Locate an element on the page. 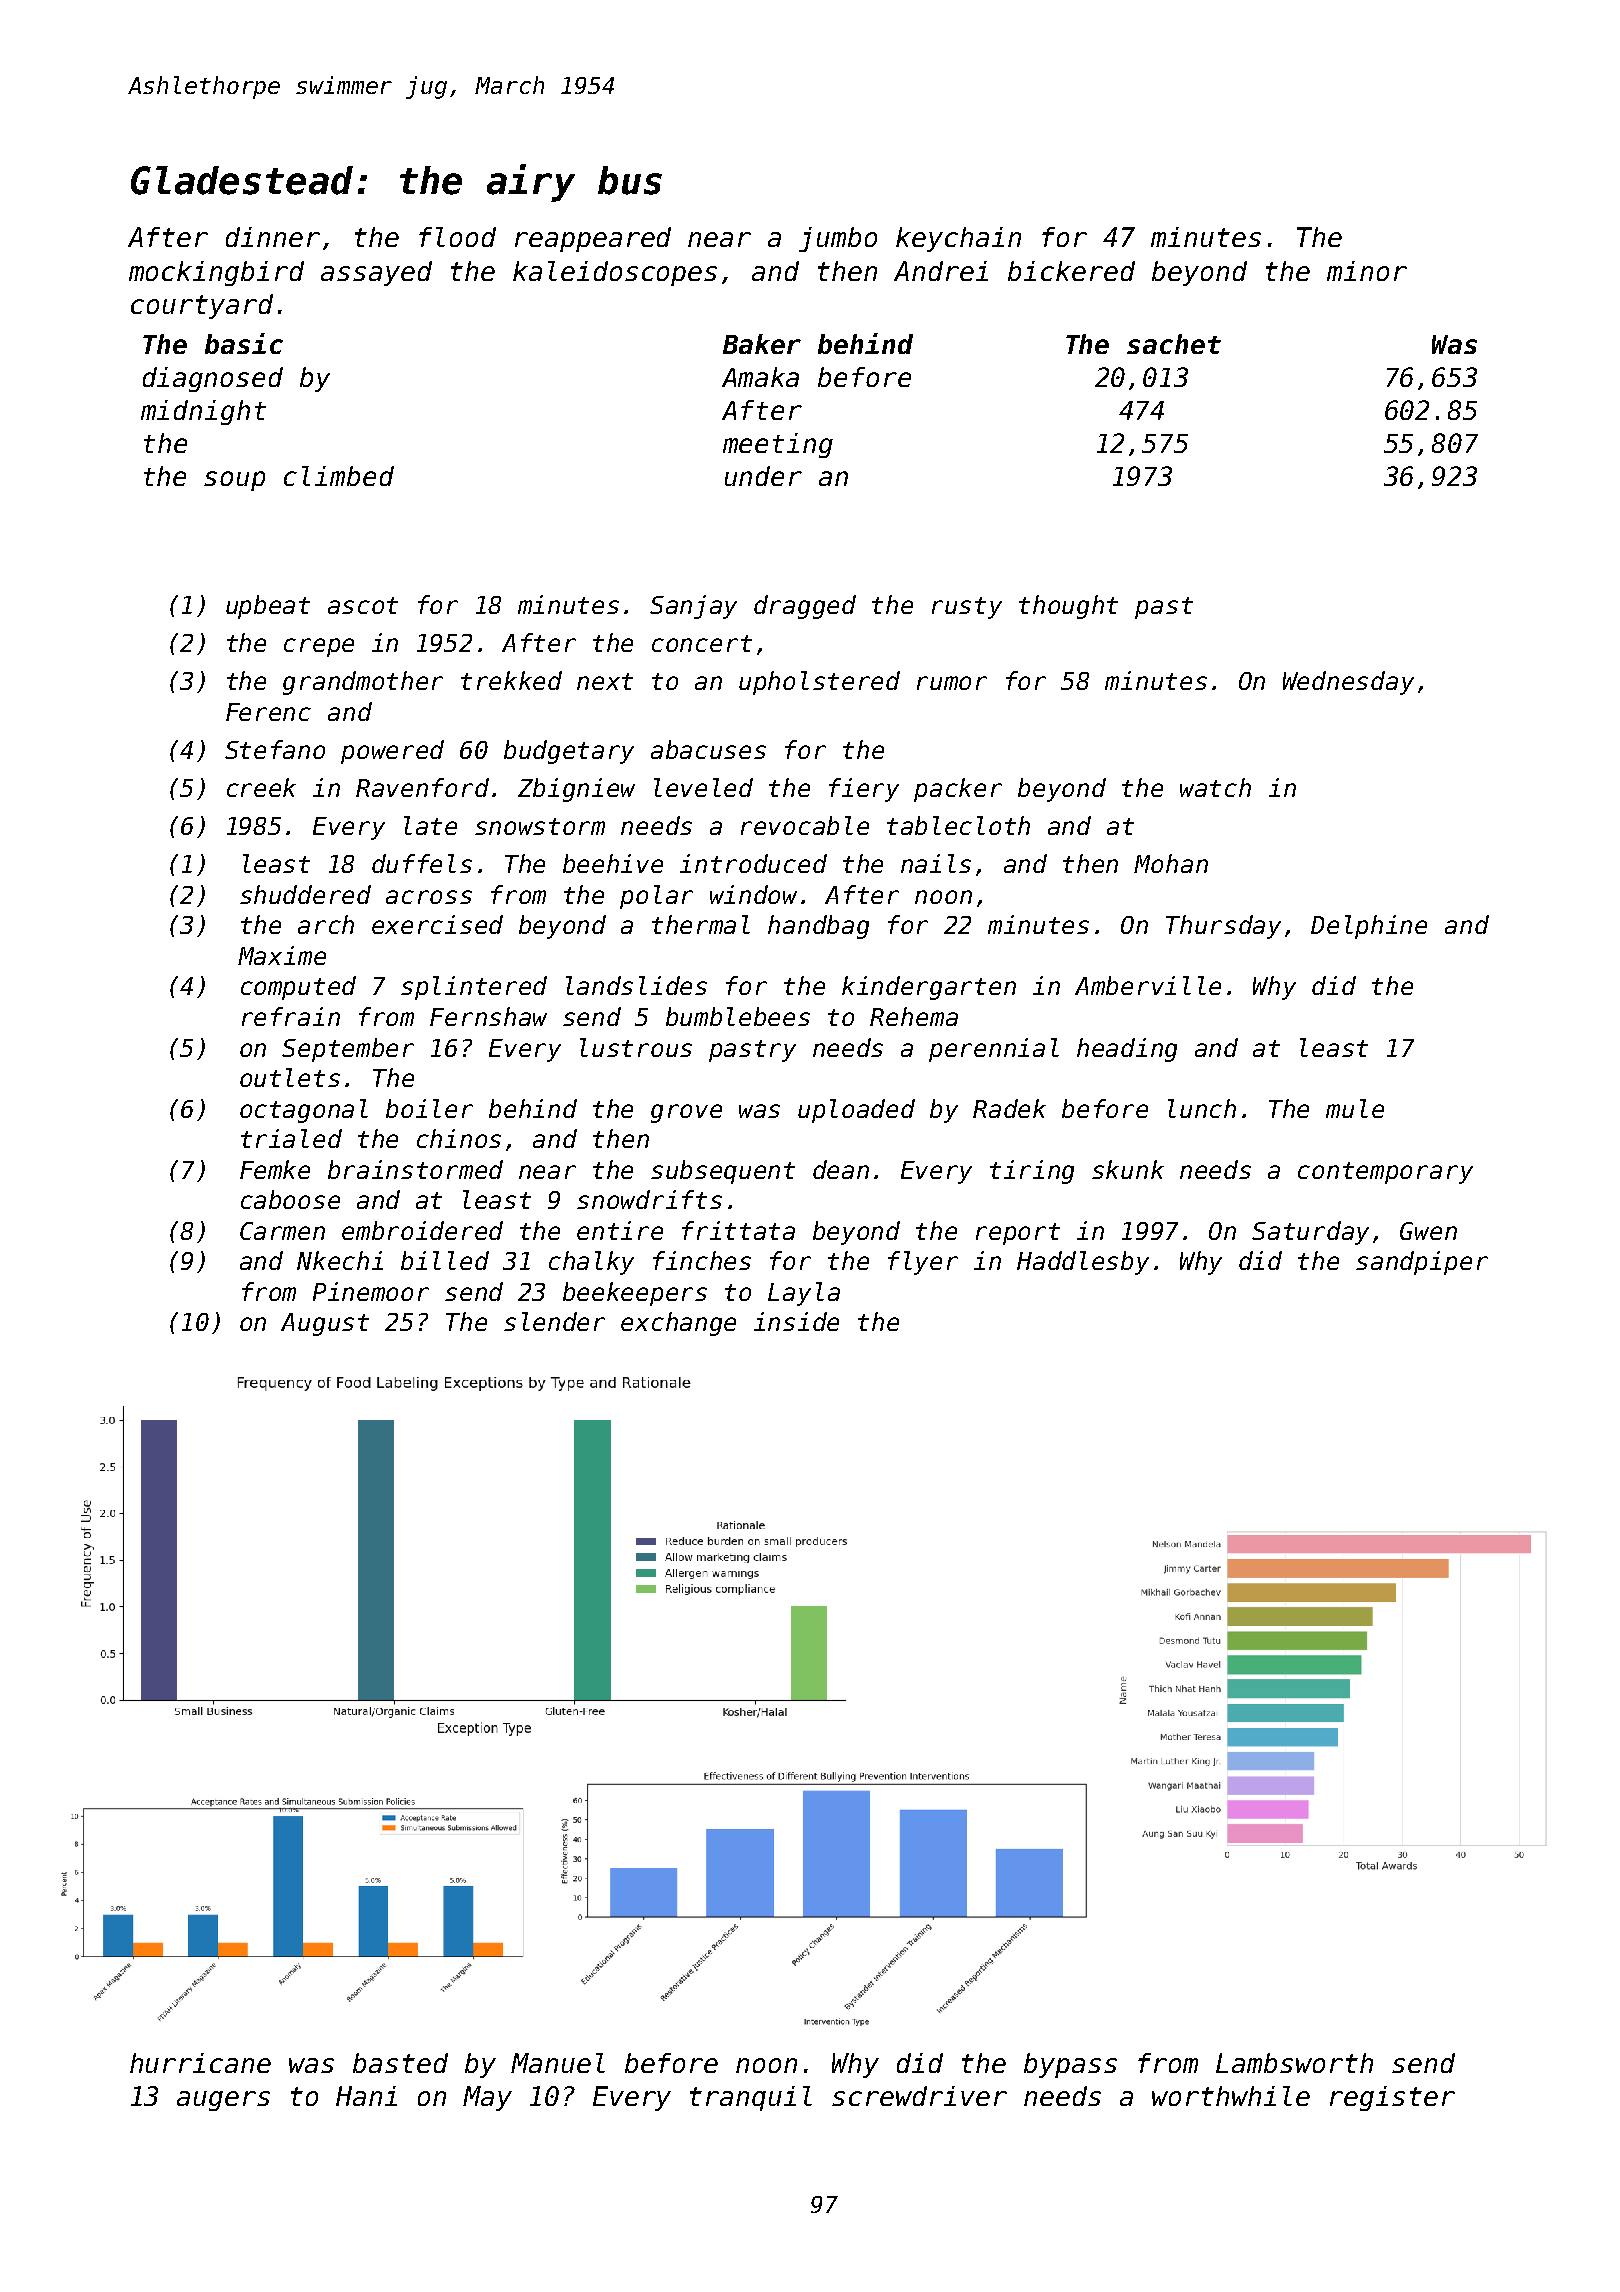  register is located at coordinates (1392, 2098).
